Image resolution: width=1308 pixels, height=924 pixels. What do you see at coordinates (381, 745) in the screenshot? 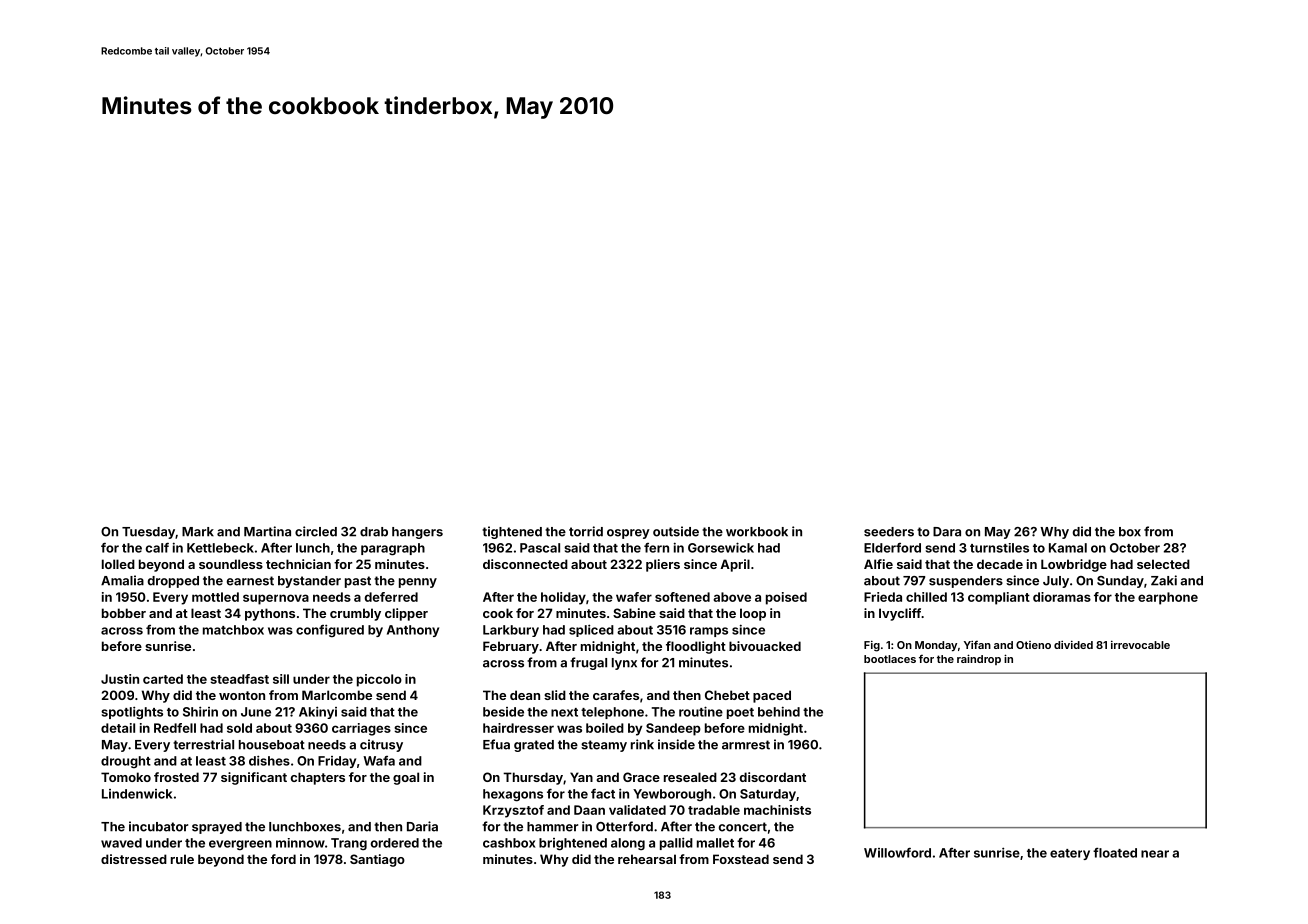
I see `citrusy` at bounding box center [381, 745].
